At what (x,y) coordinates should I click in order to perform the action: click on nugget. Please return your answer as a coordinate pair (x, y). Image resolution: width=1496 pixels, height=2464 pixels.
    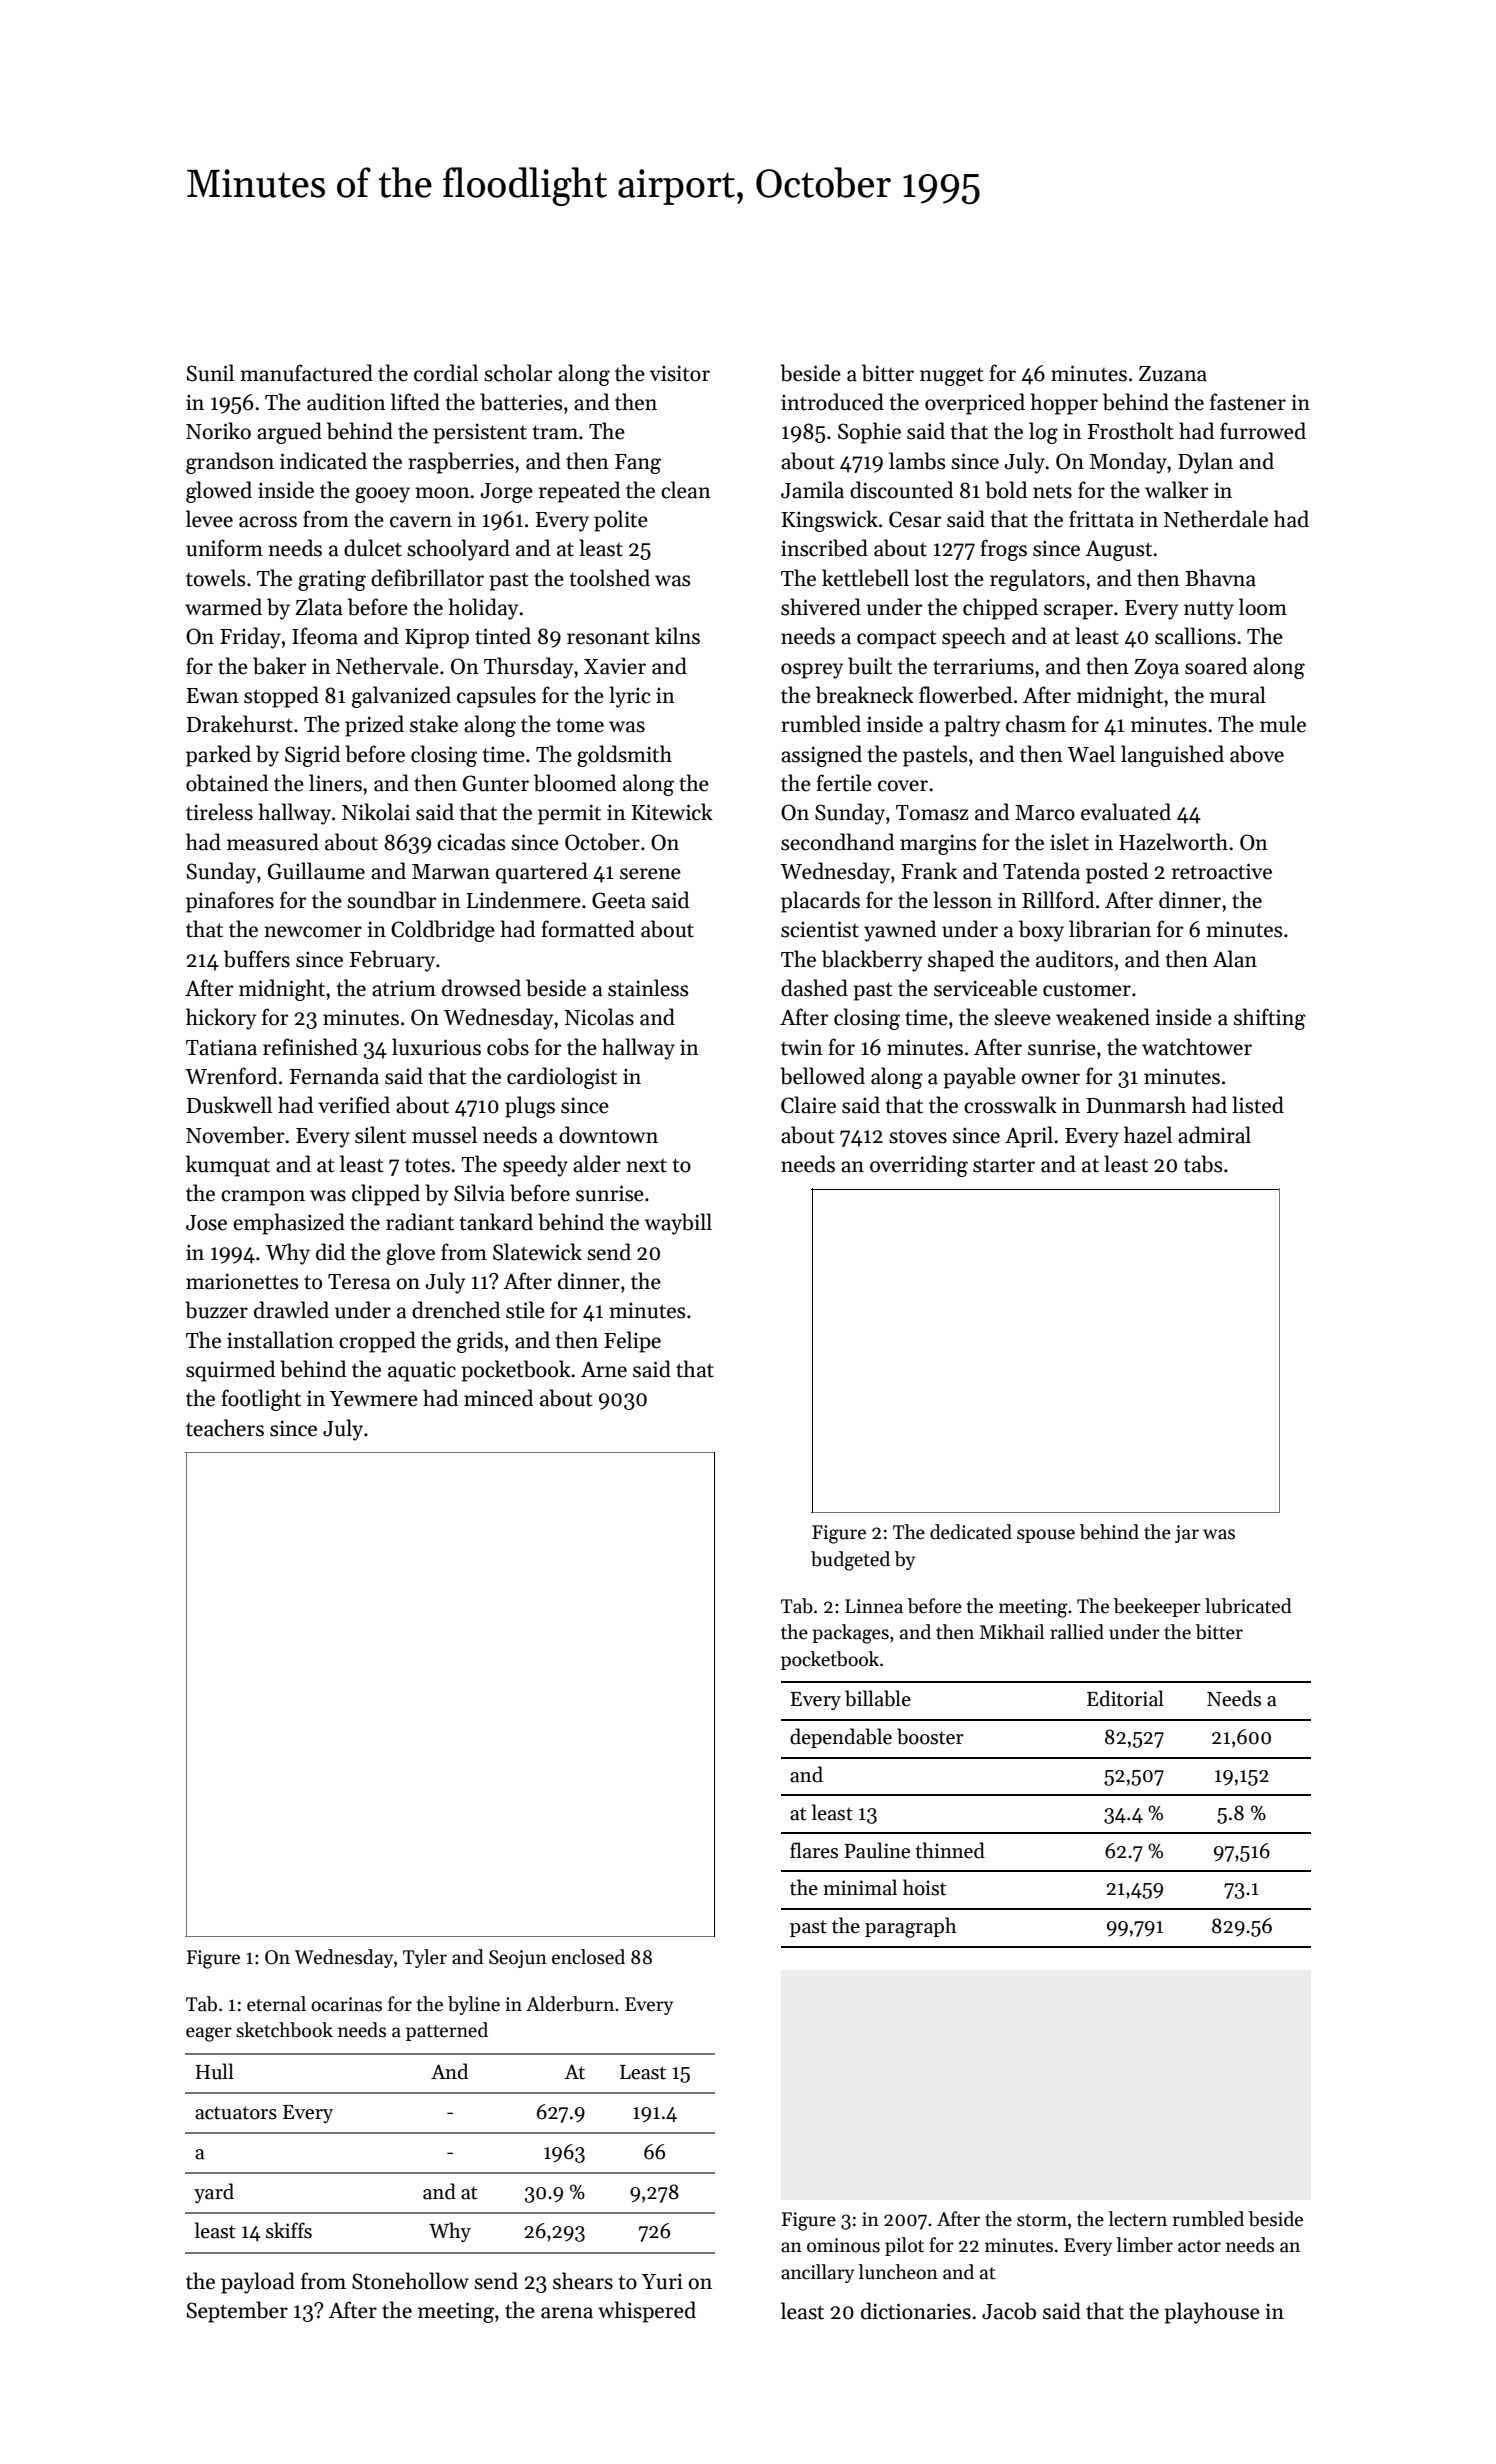
    Looking at the image, I should click on (951, 376).
